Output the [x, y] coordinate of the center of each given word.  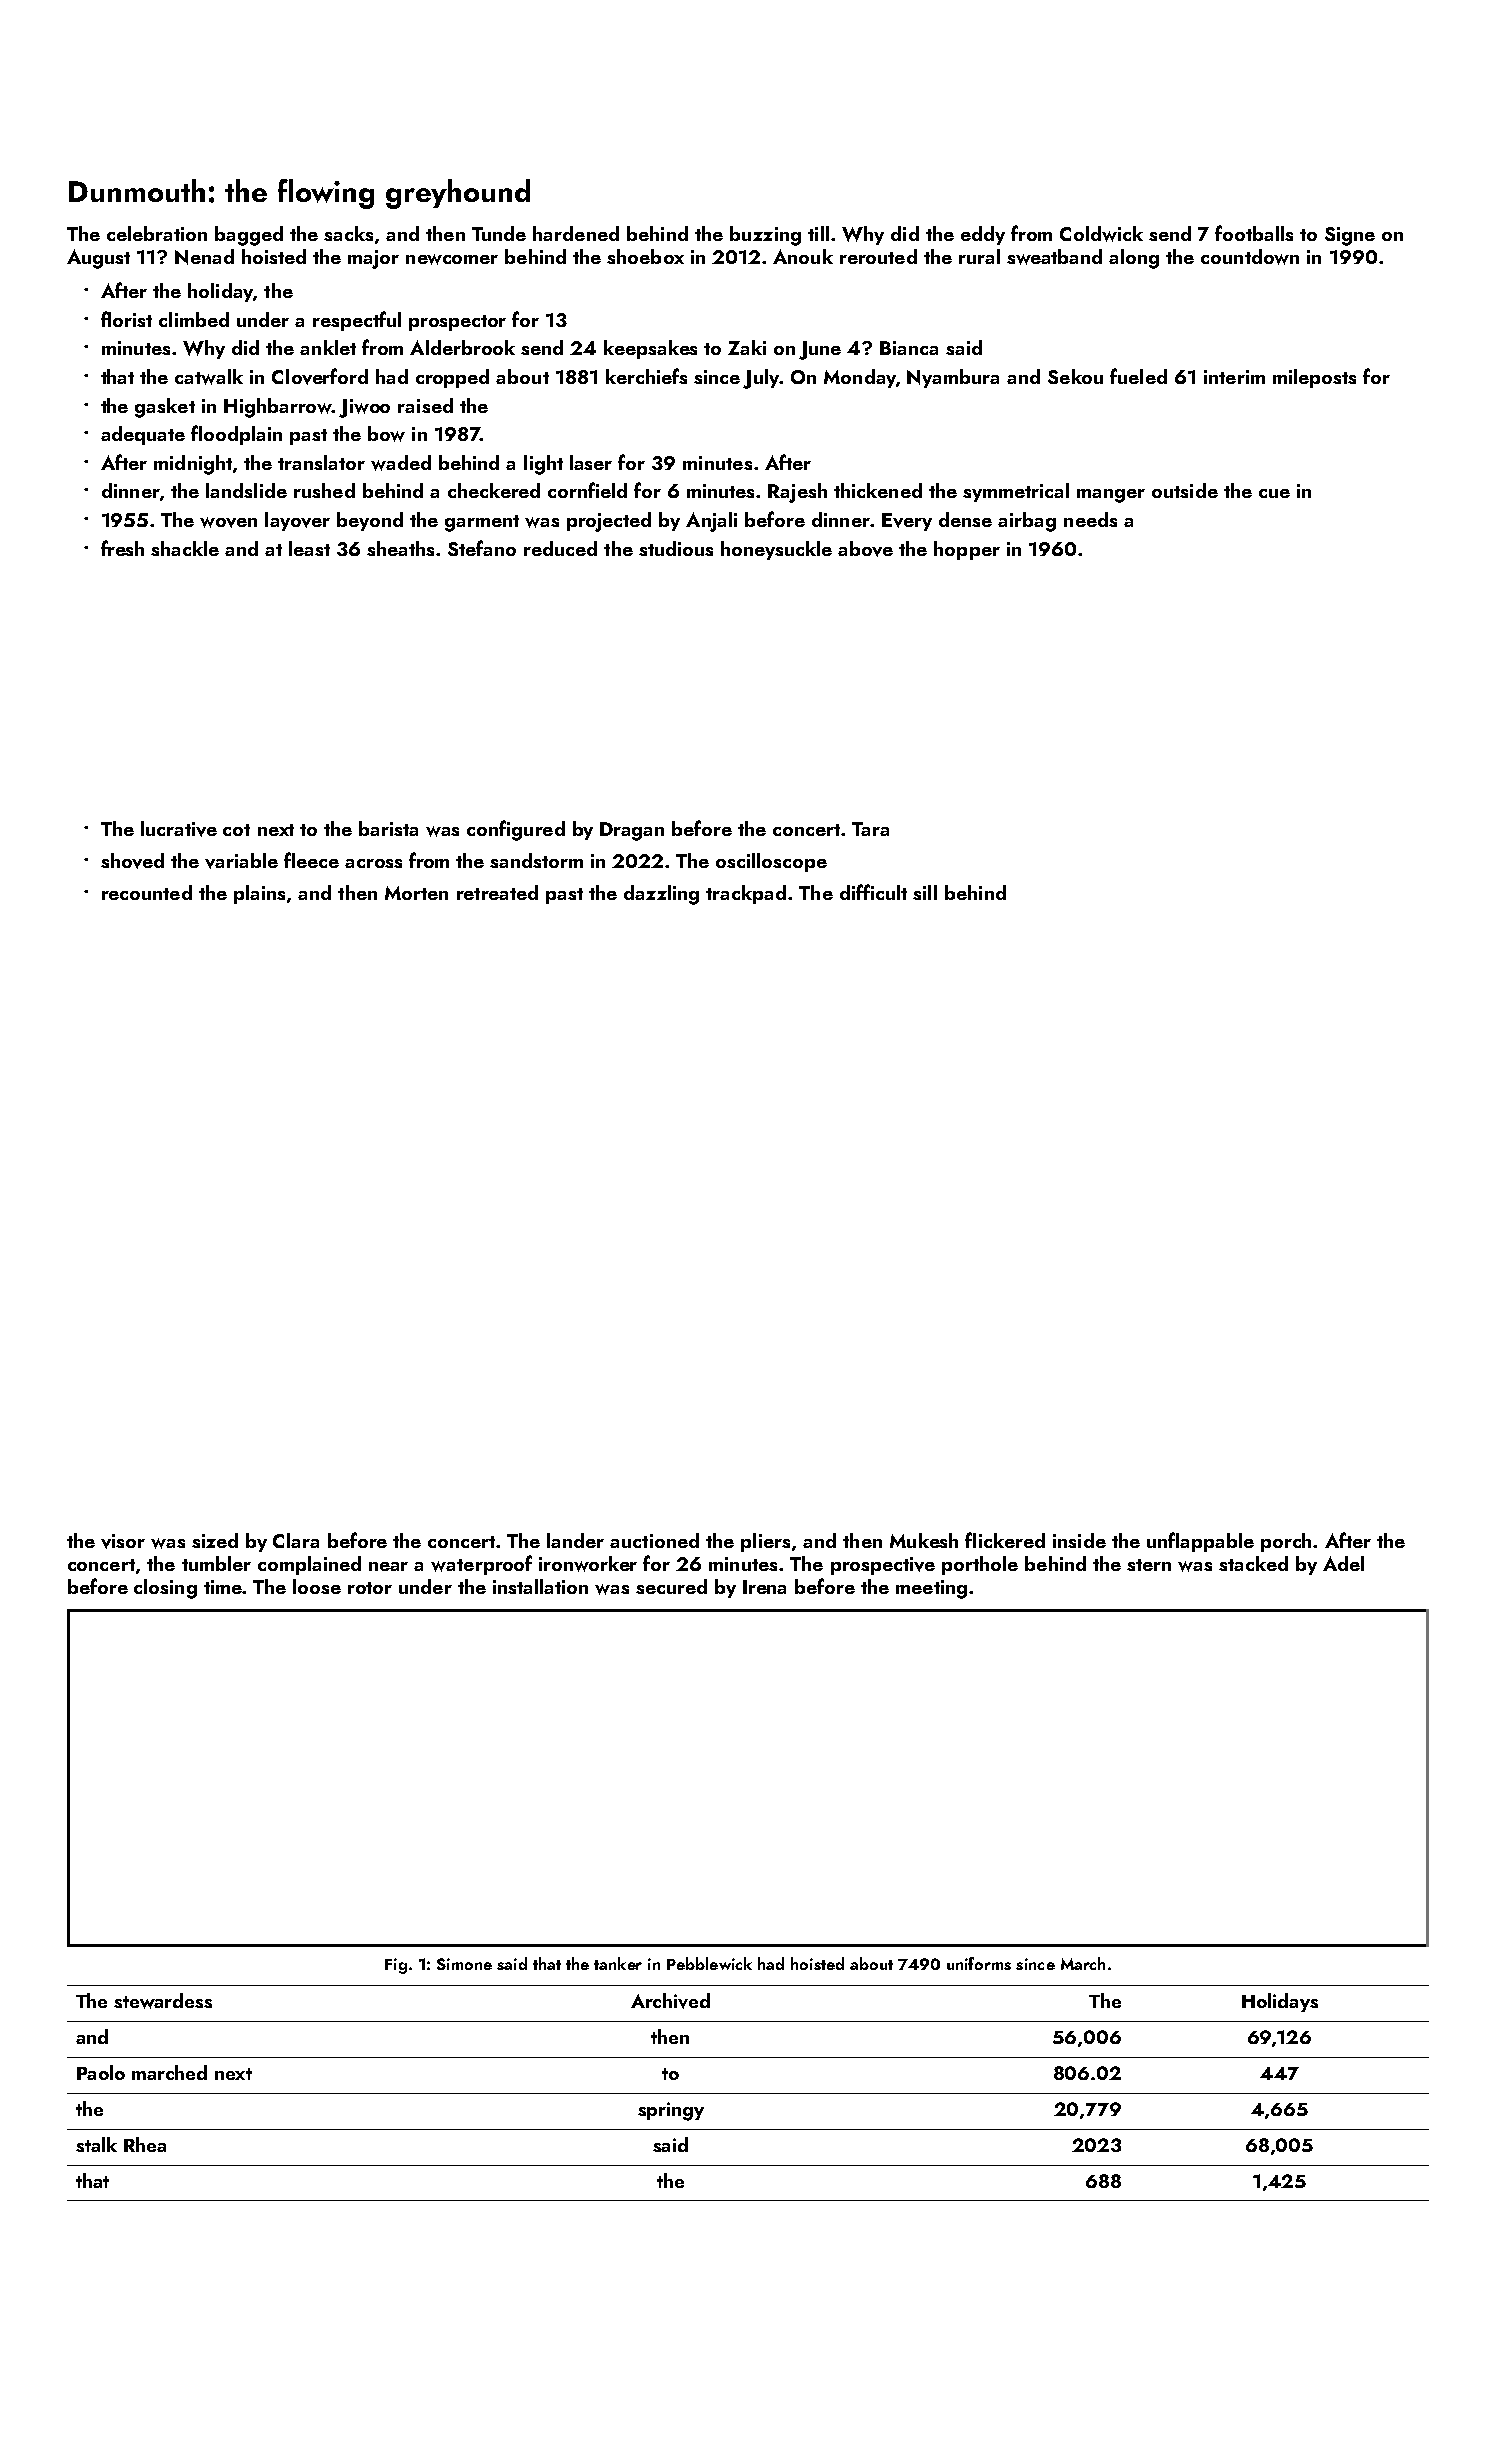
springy [671, 2111]
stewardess [163, 2001]
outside [1185, 490]
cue [1274, 493]
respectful [357, 321]
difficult [873, 892]
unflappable [1200, 1542]
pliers [765, 1542]
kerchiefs [646, 376]
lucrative [179, 829]
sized [215, 1540]
